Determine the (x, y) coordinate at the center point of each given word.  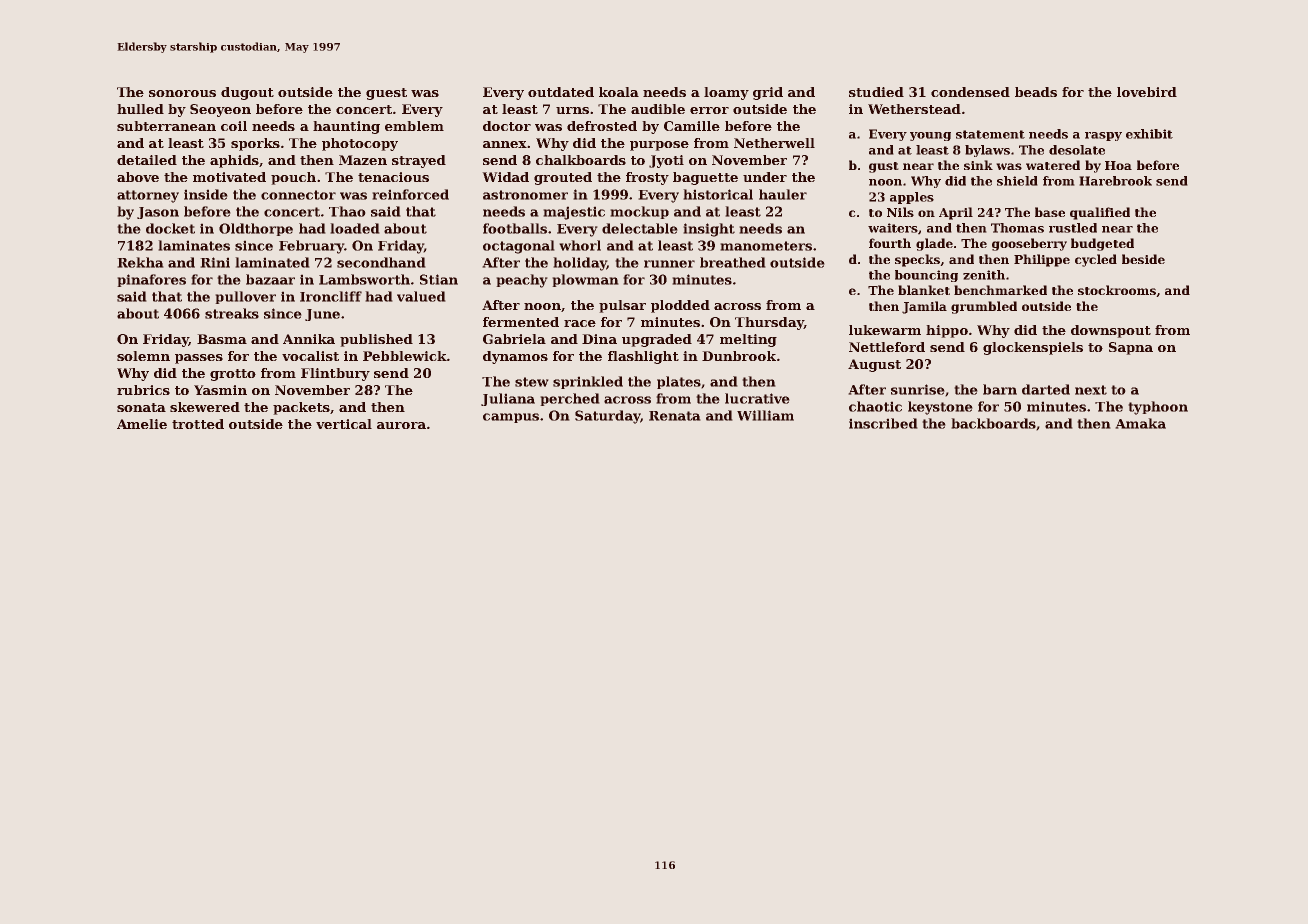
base (1050, 212)
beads (1036, 92)
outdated (561, 92)
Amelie (142, 424)
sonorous (182, 93)
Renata (674, 416)
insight (709, 230)
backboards (994, 423)
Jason (158, 213)
